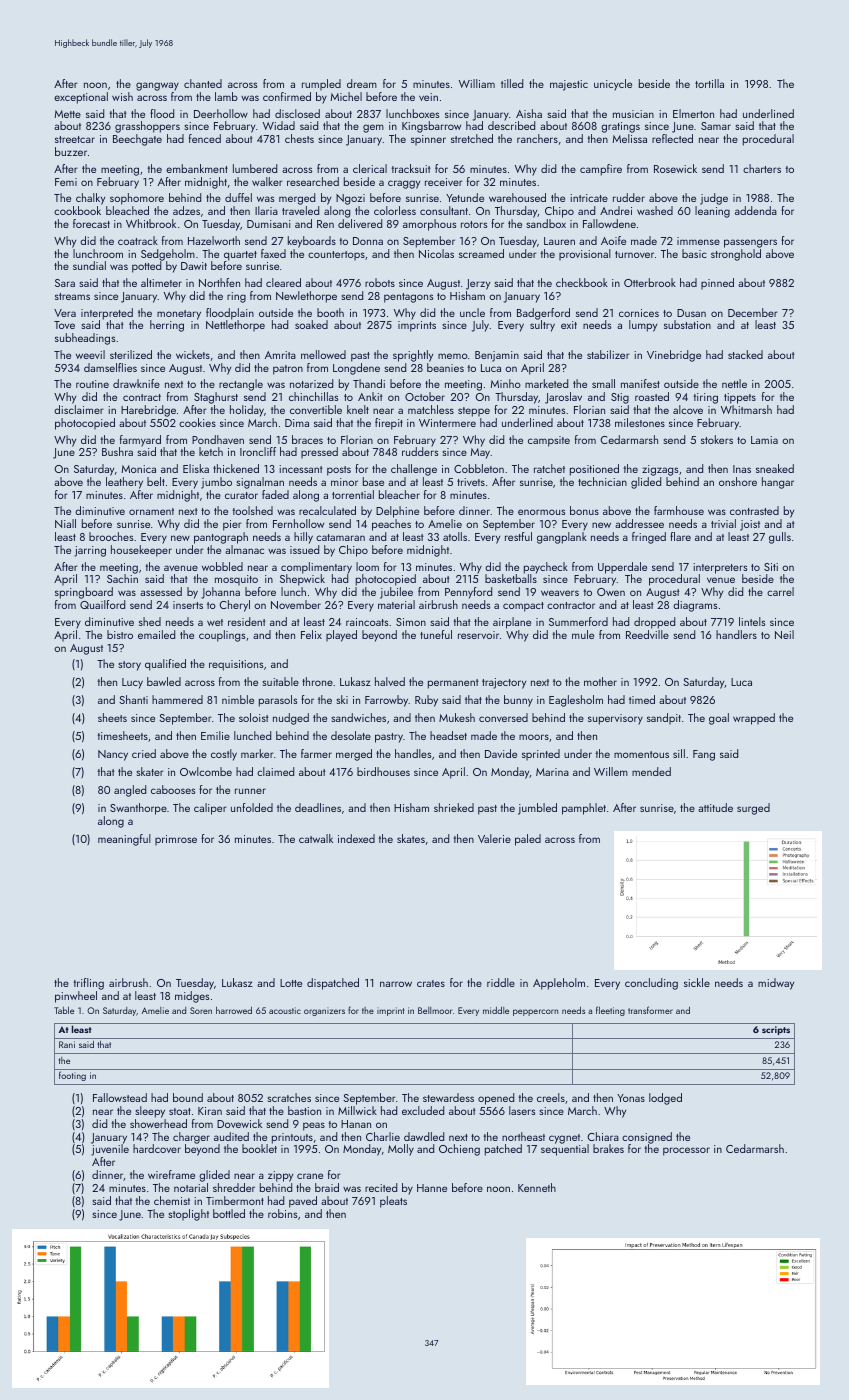 The width and height of the image is (849, 1400). I want to click on tortilla, so click(709, 83).
